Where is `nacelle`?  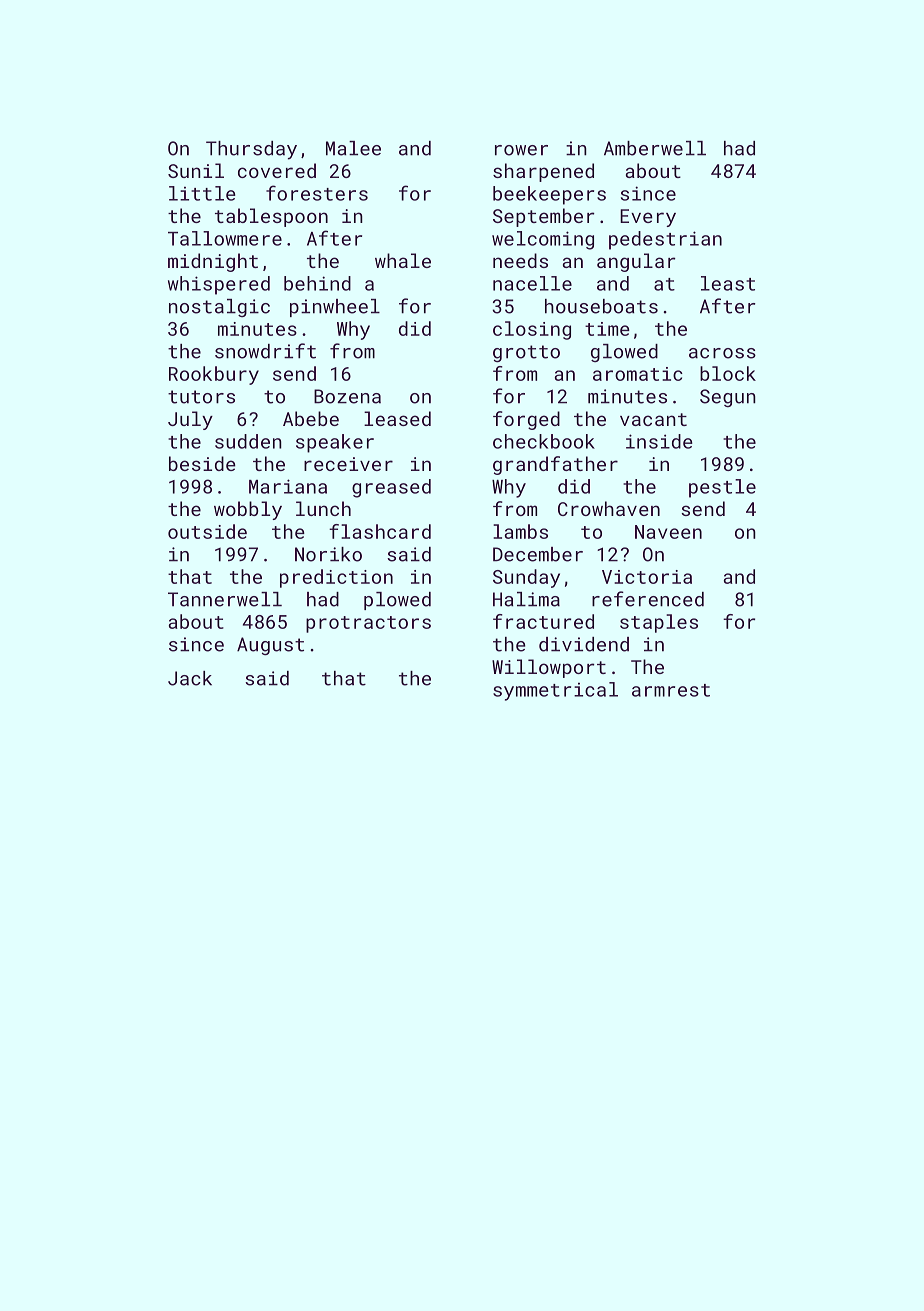 nacelle is located at coordinates (532, 283).
